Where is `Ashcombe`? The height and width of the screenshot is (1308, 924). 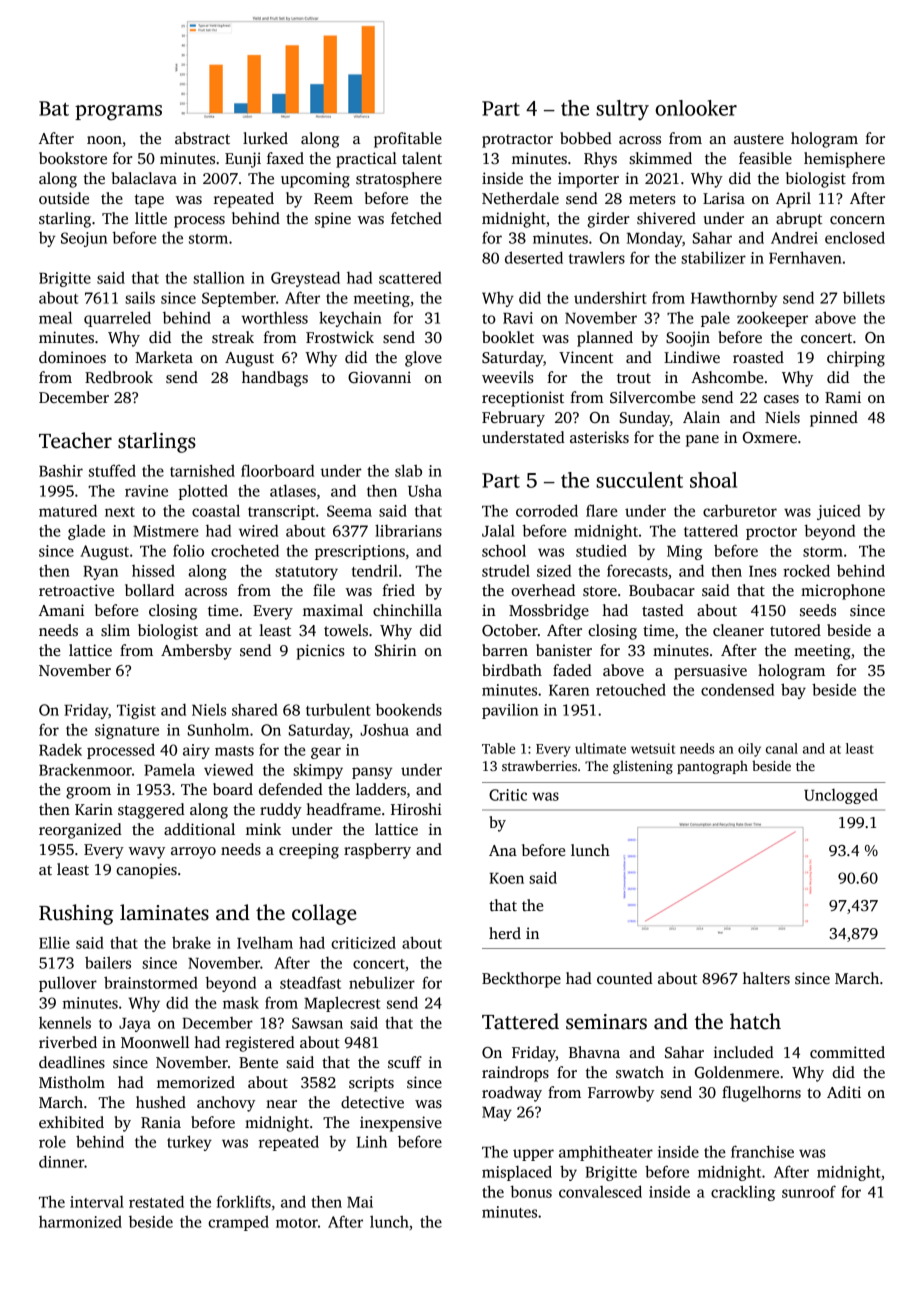
Ashcombe is located at coordinates (727, 377).
